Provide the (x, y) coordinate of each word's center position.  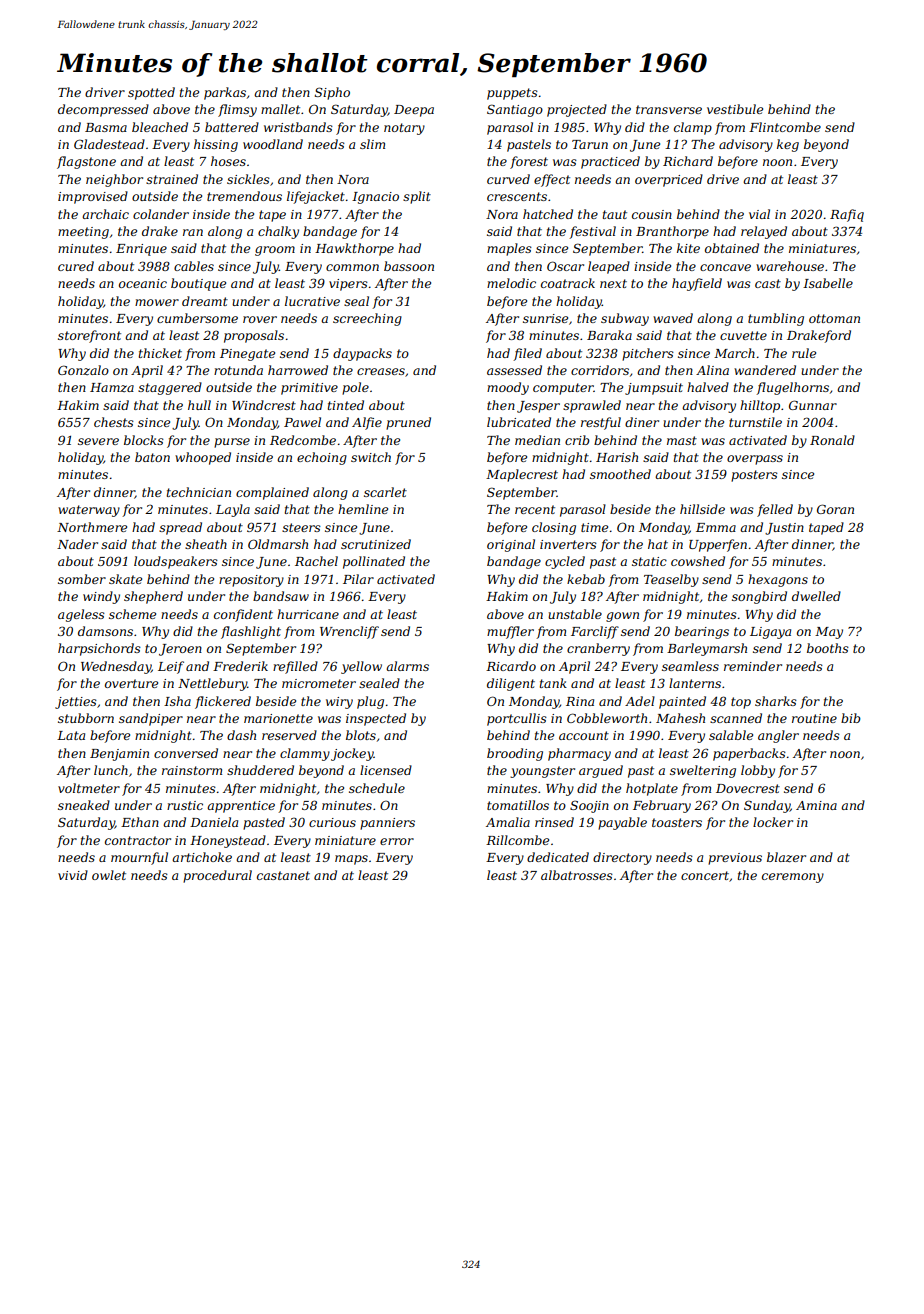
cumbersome (197, 318)
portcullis (517, 719)
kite (688, 248)
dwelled (816, 596)
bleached (160, 127)
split (417, 197)
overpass (755, 460)
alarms (407, 666)
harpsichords (99, 649)
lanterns (695, 683)
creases (381, 371)
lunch (111, 770)
